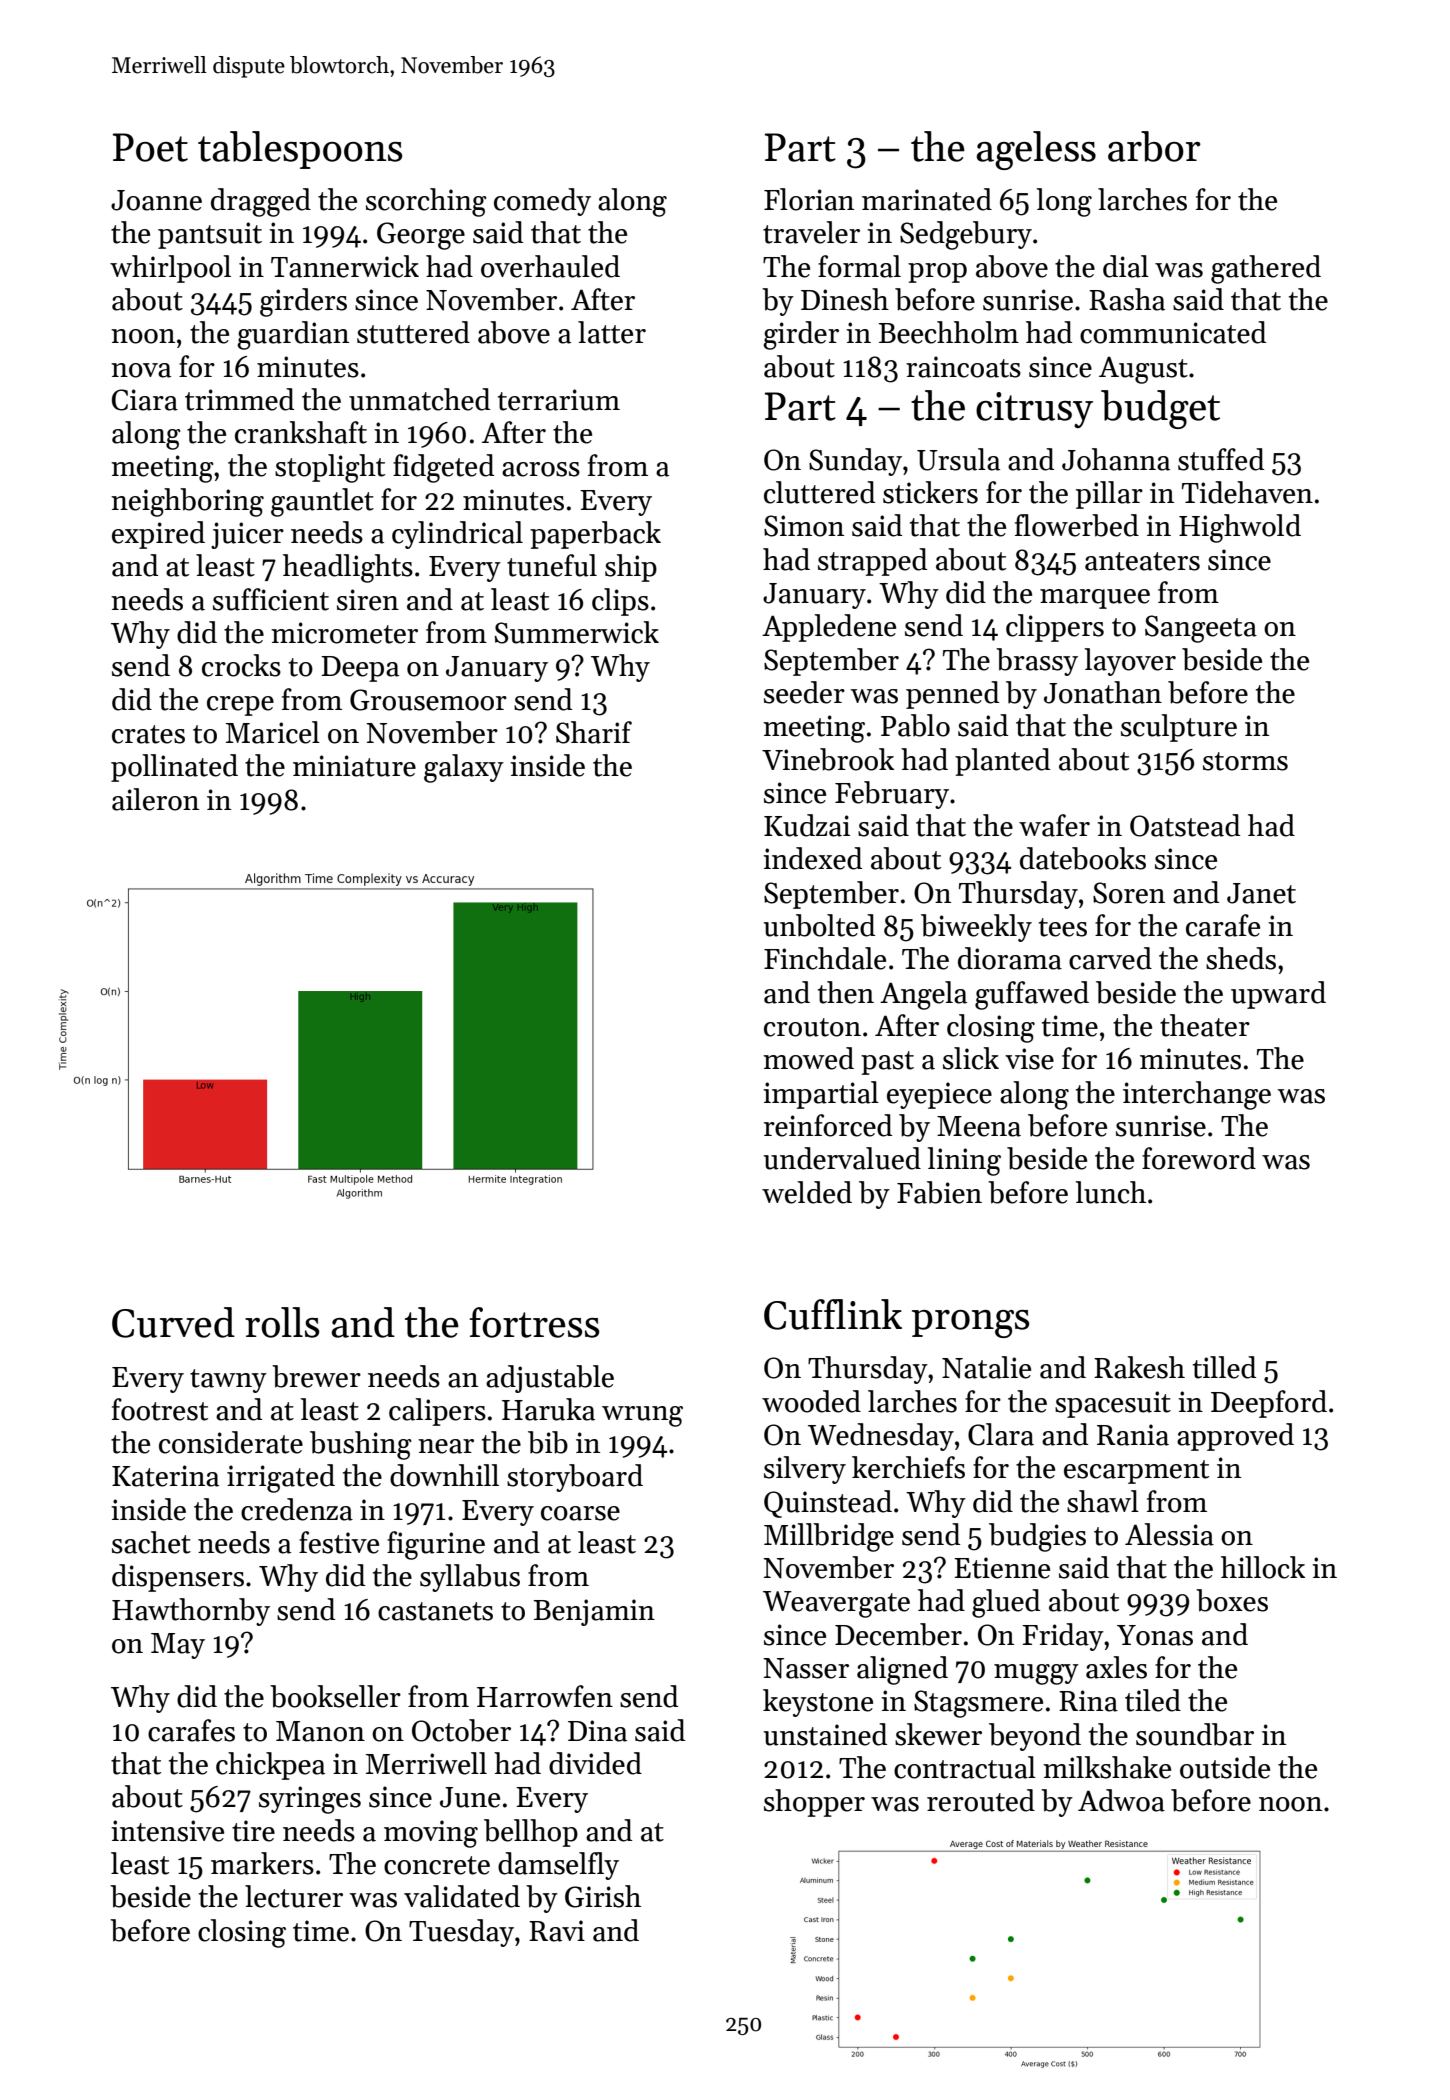 This screenshot has width=1450, height=2100. I want to click on Ravi, so click(557, 1931).
